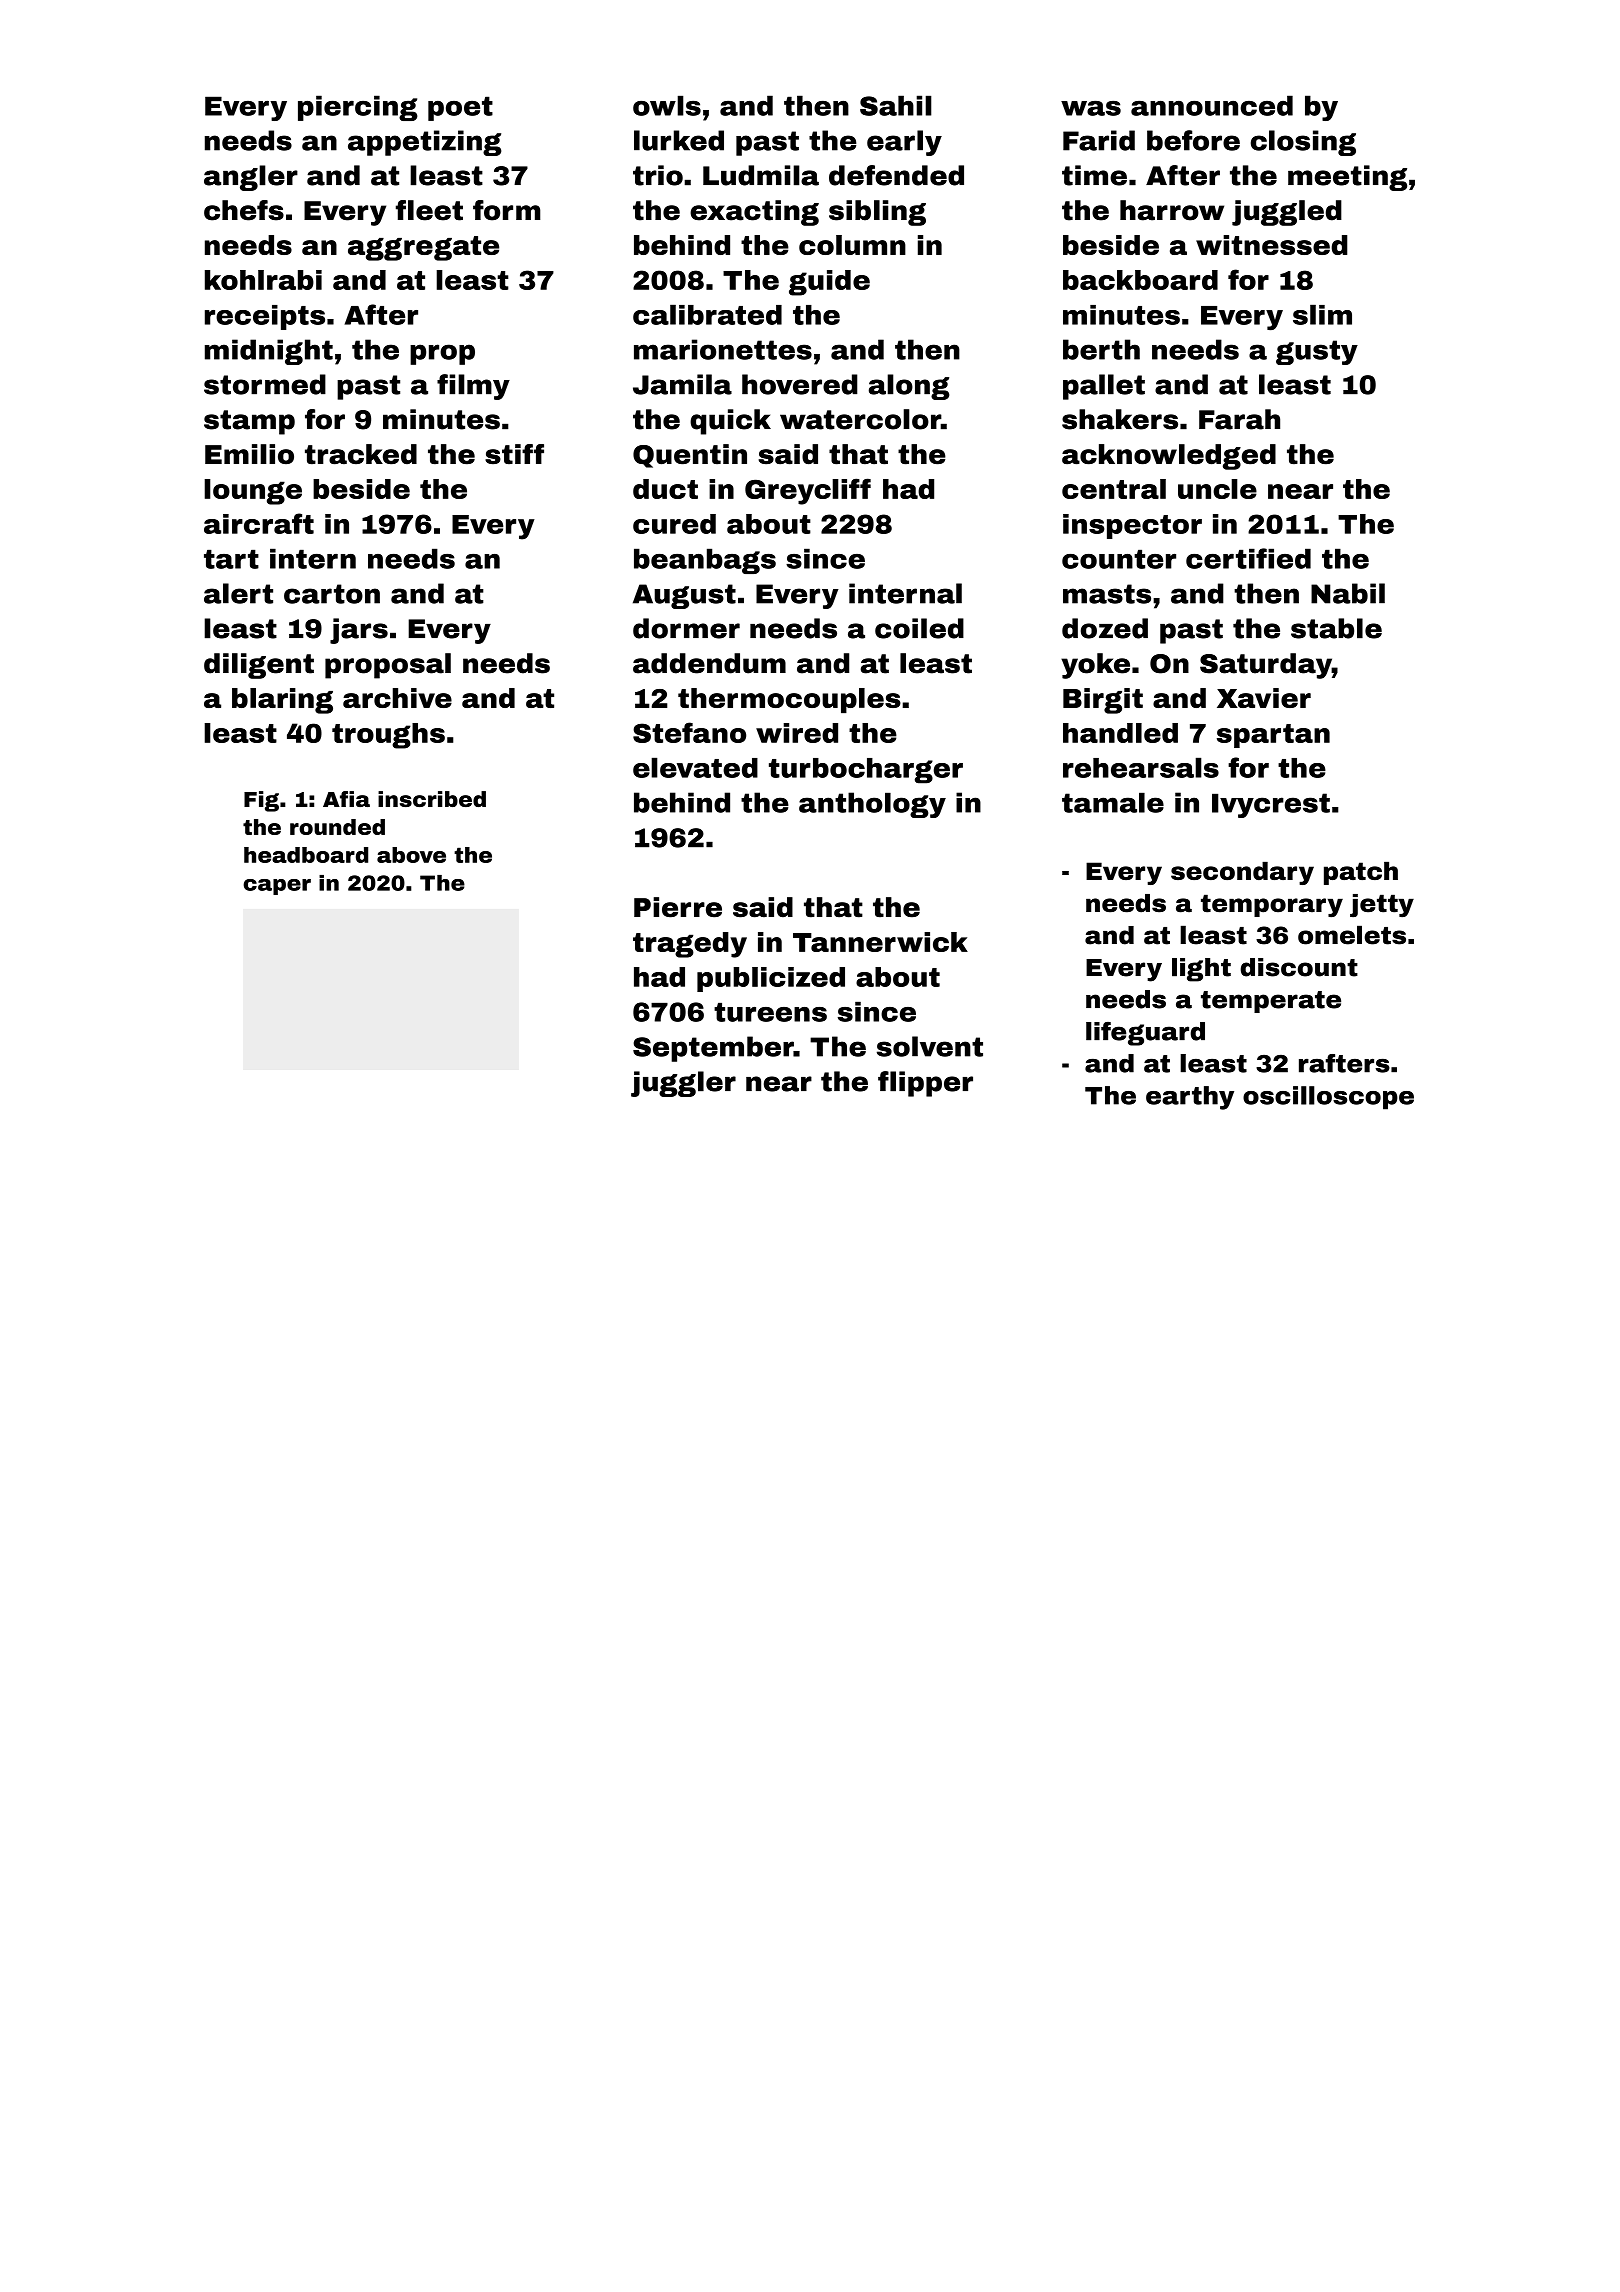 The height and width of the page is (2292, 1620). I want to click on Farid, so click(1099, 140).
